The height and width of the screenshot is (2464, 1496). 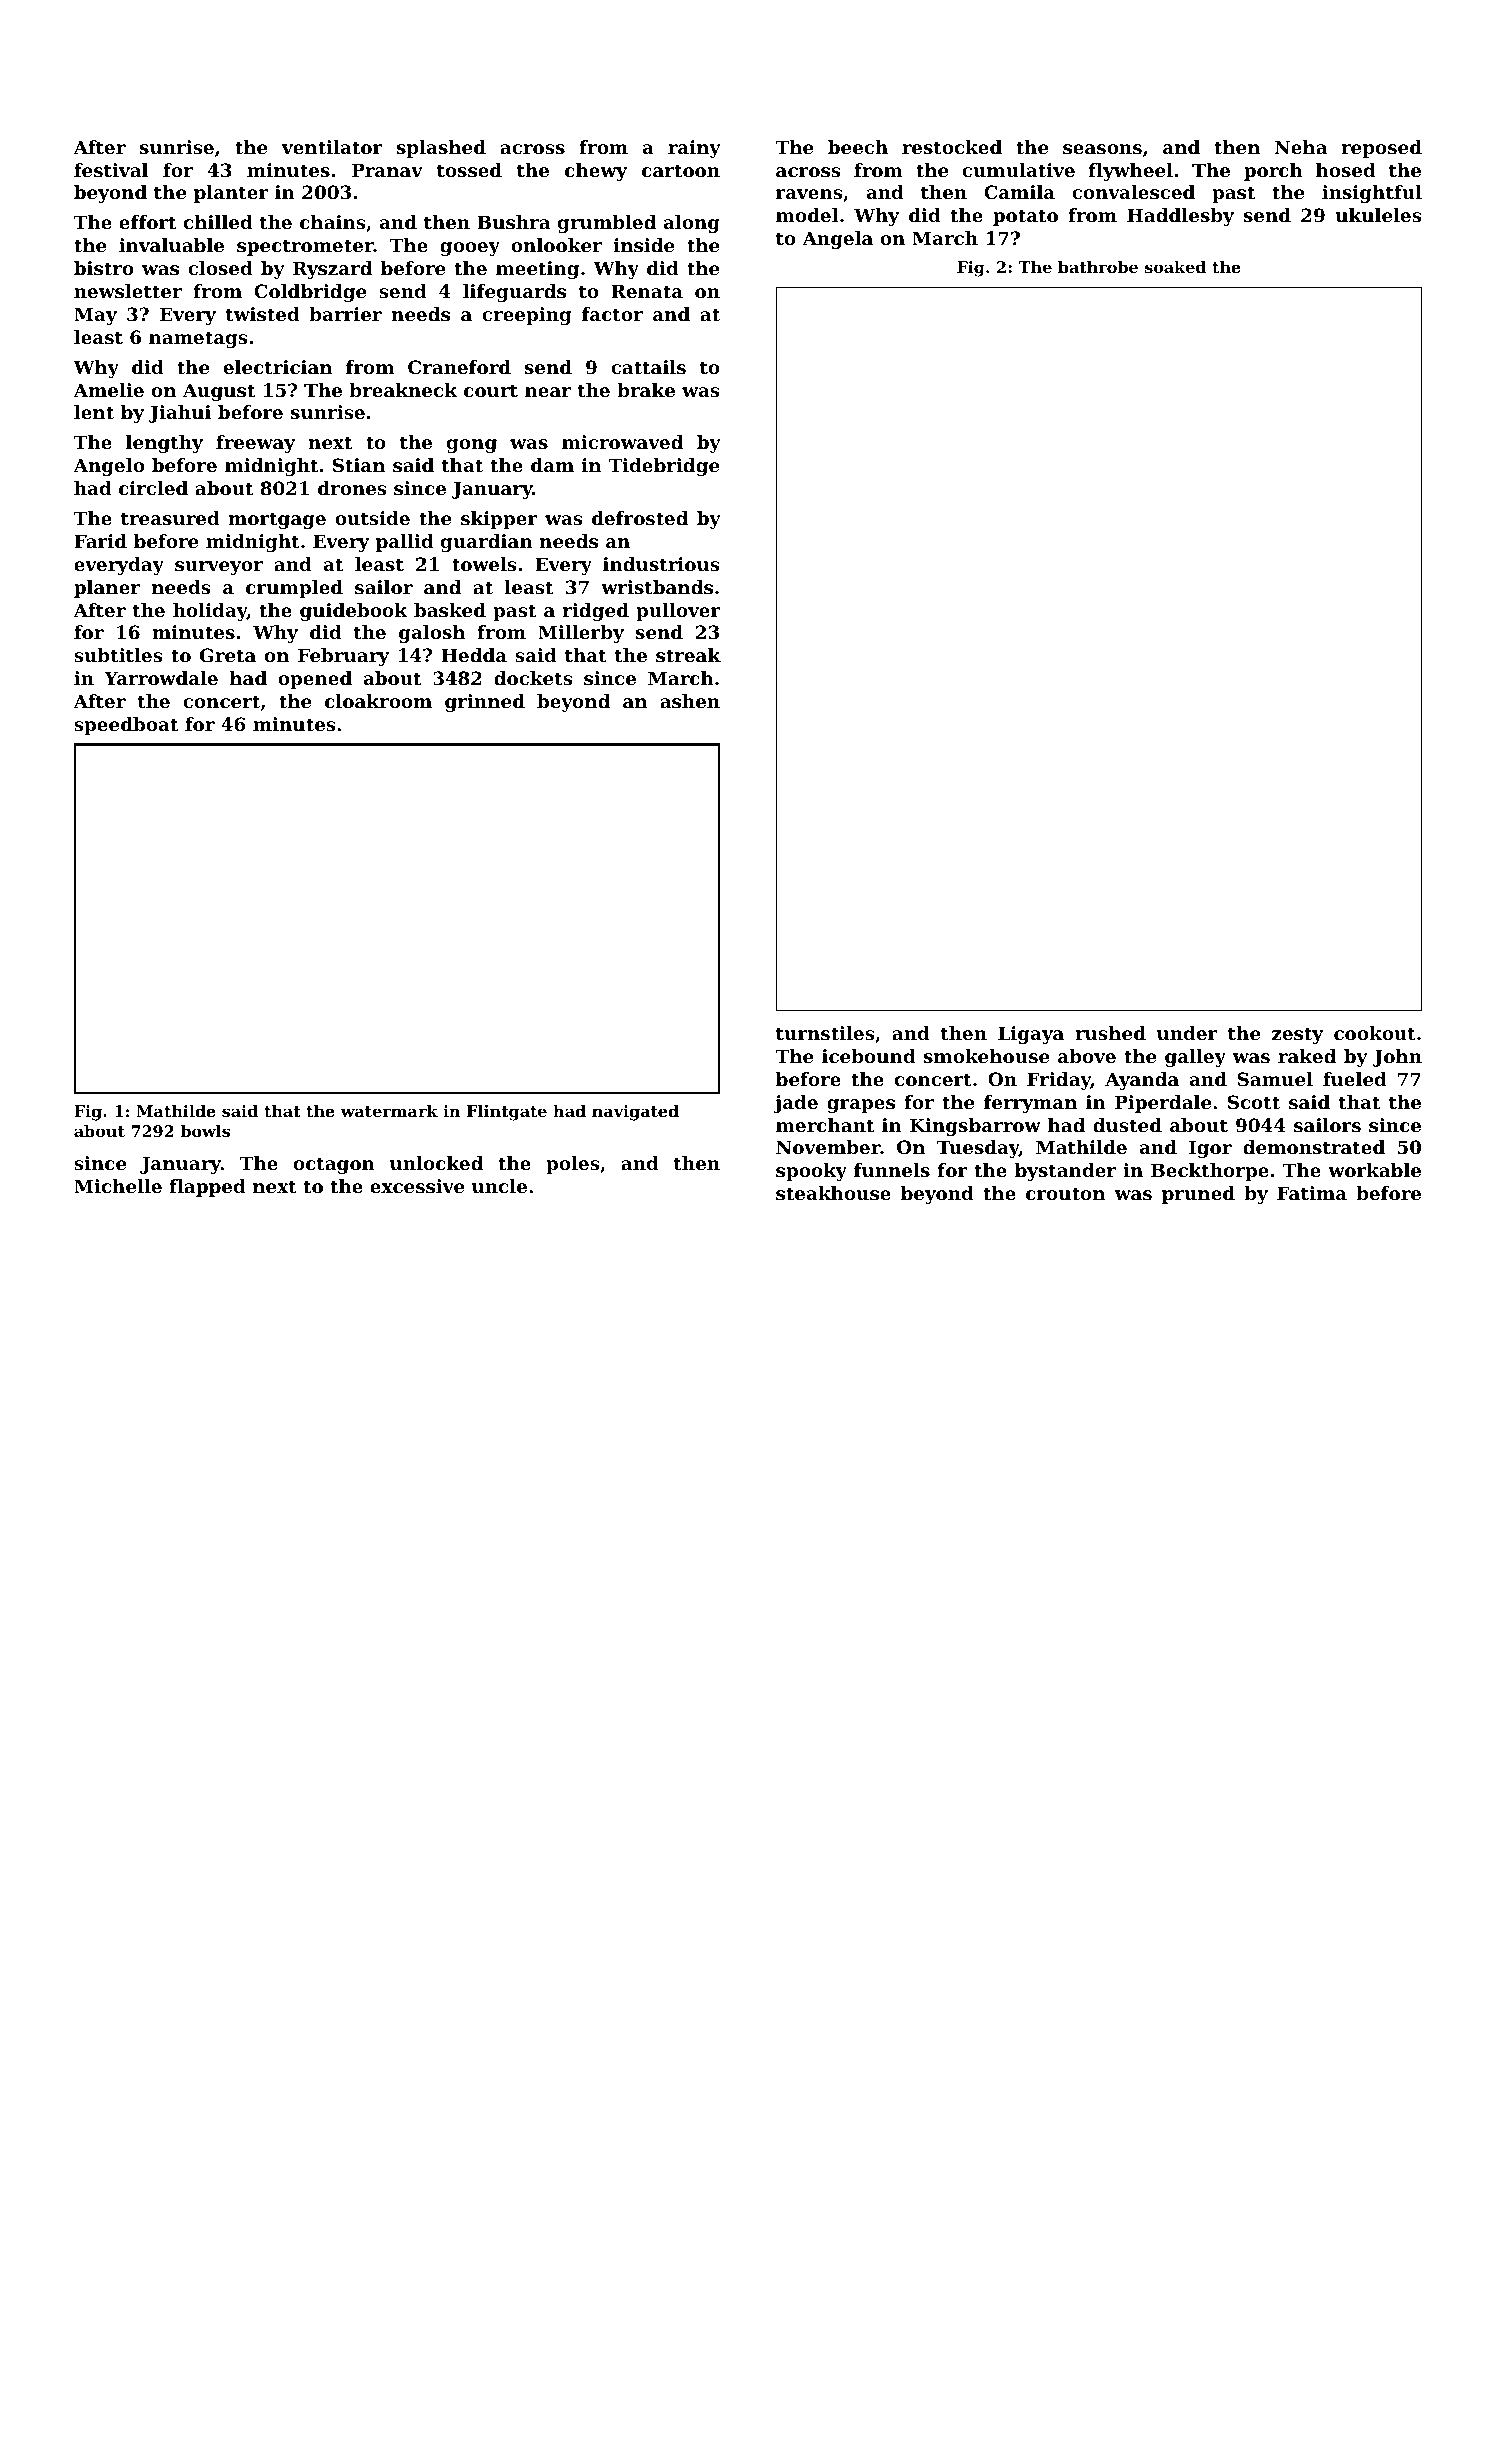 I want to click on Fatima, so click(x=1312, y=1193).
